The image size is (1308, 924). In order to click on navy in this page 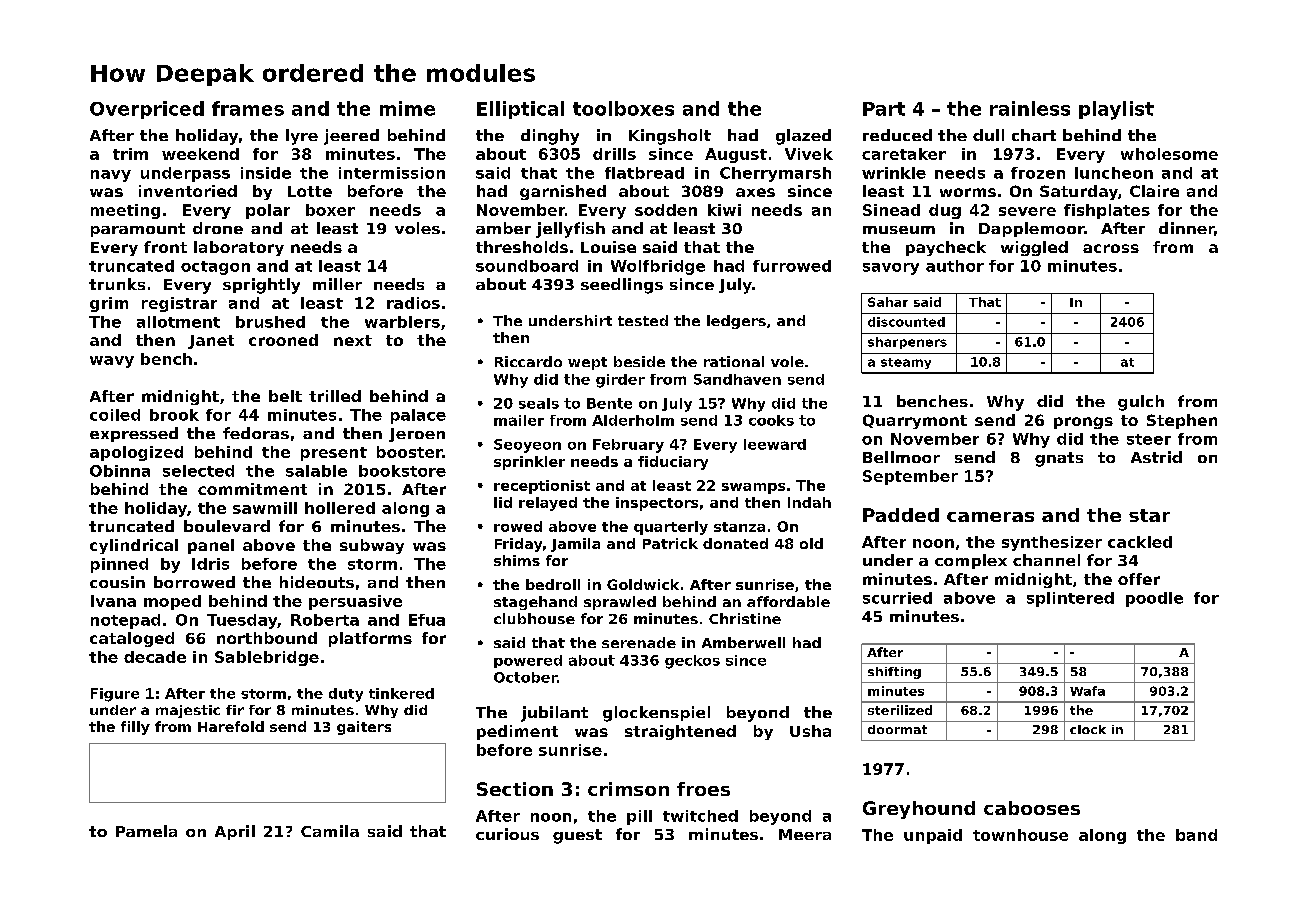, I will do `click(111, 176)`.
